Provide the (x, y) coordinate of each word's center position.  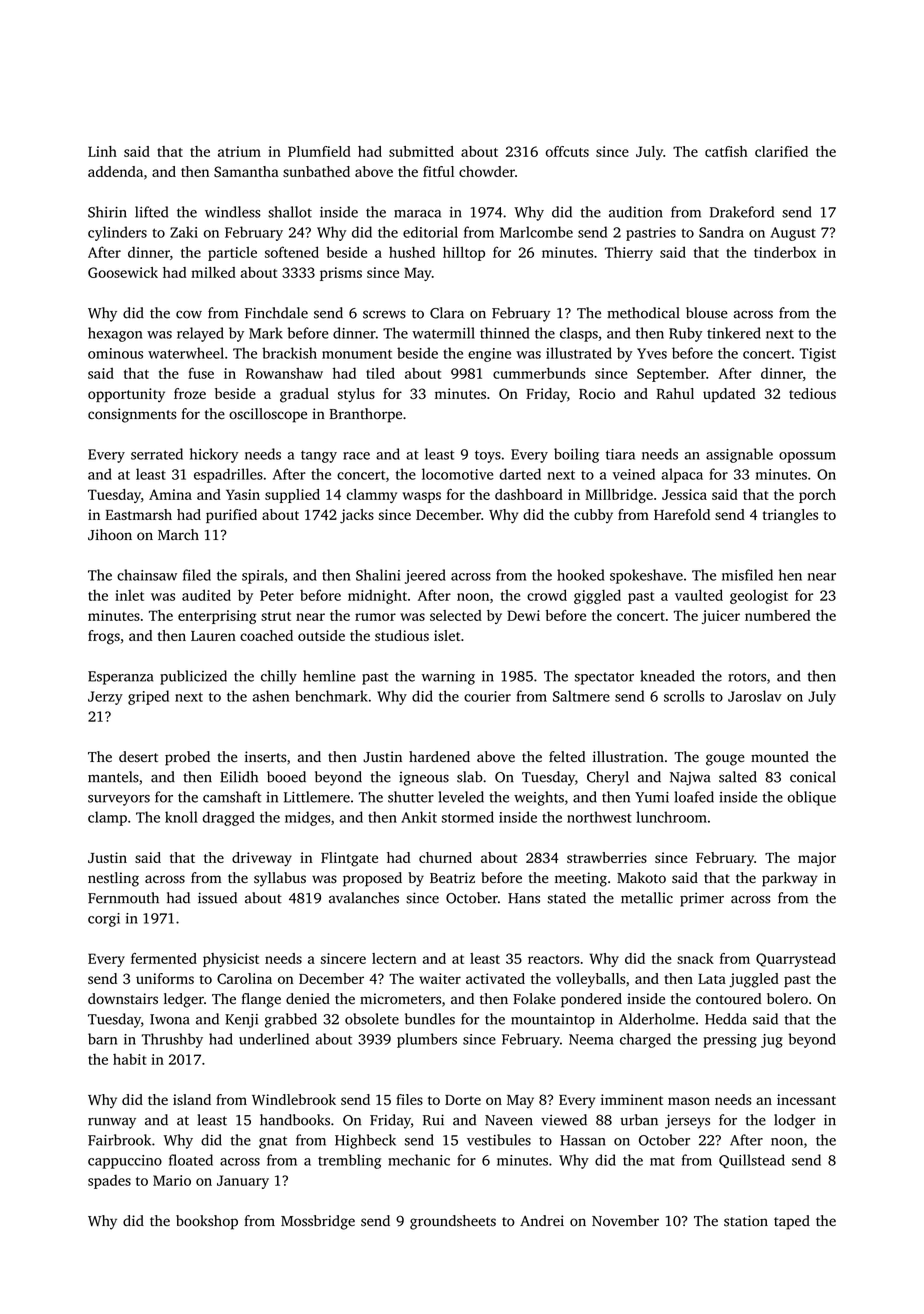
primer (702, 899)
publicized (193, 677)
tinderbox (785, 252)
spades (109, 1182)
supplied (292, 496)
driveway (262, 859)
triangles (790, 516)
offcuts (567, 151)
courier (487, 696)
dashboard (529, 494)
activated (495, 978)
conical (813, 777)
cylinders (117, 233)
